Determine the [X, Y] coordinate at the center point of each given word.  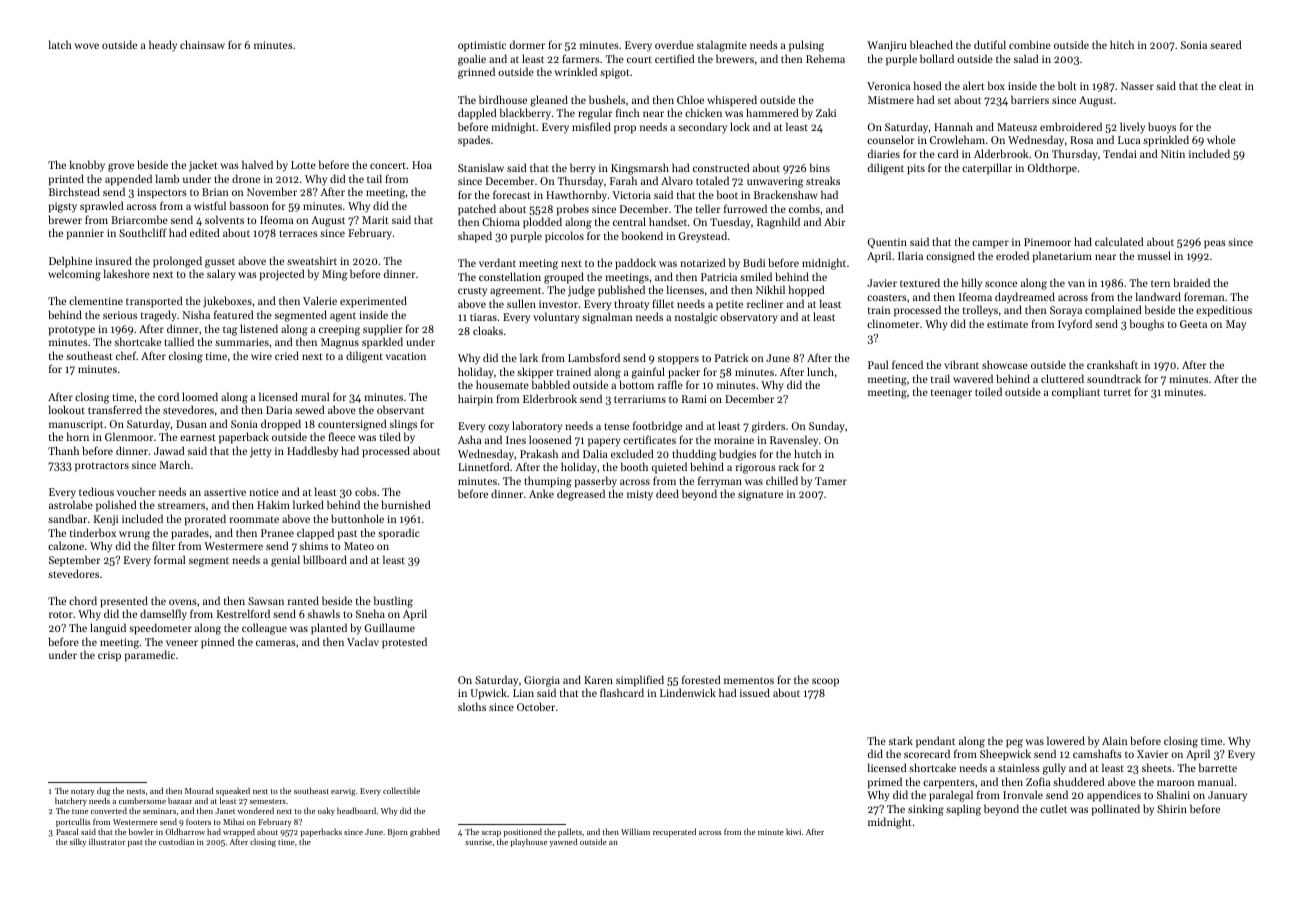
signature [760, 495]
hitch [1122, 44]
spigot [615, 73]
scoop [825, 682]
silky [78, 842]
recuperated [674, 832]
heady [163, 46]
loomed [200, 396]
